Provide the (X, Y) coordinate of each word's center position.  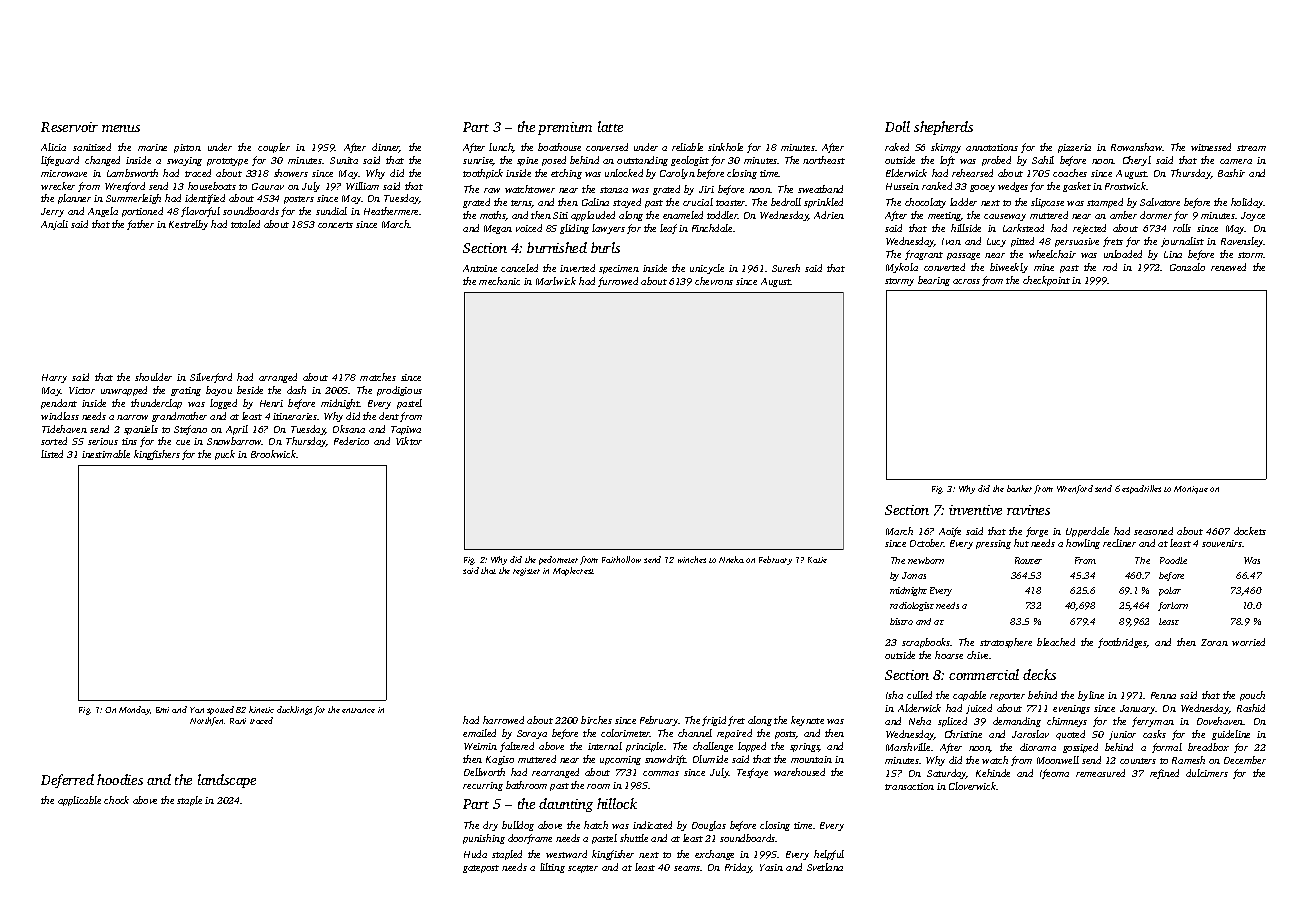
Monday (134, 710)
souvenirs (1222, 543)
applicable (79, 801)
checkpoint (1046, 281)
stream (1251, 148)
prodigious (399, 391)
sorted (54, 441)
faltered (517, 747)
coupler (274, 148)
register (526, 572)
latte (610, 126)
